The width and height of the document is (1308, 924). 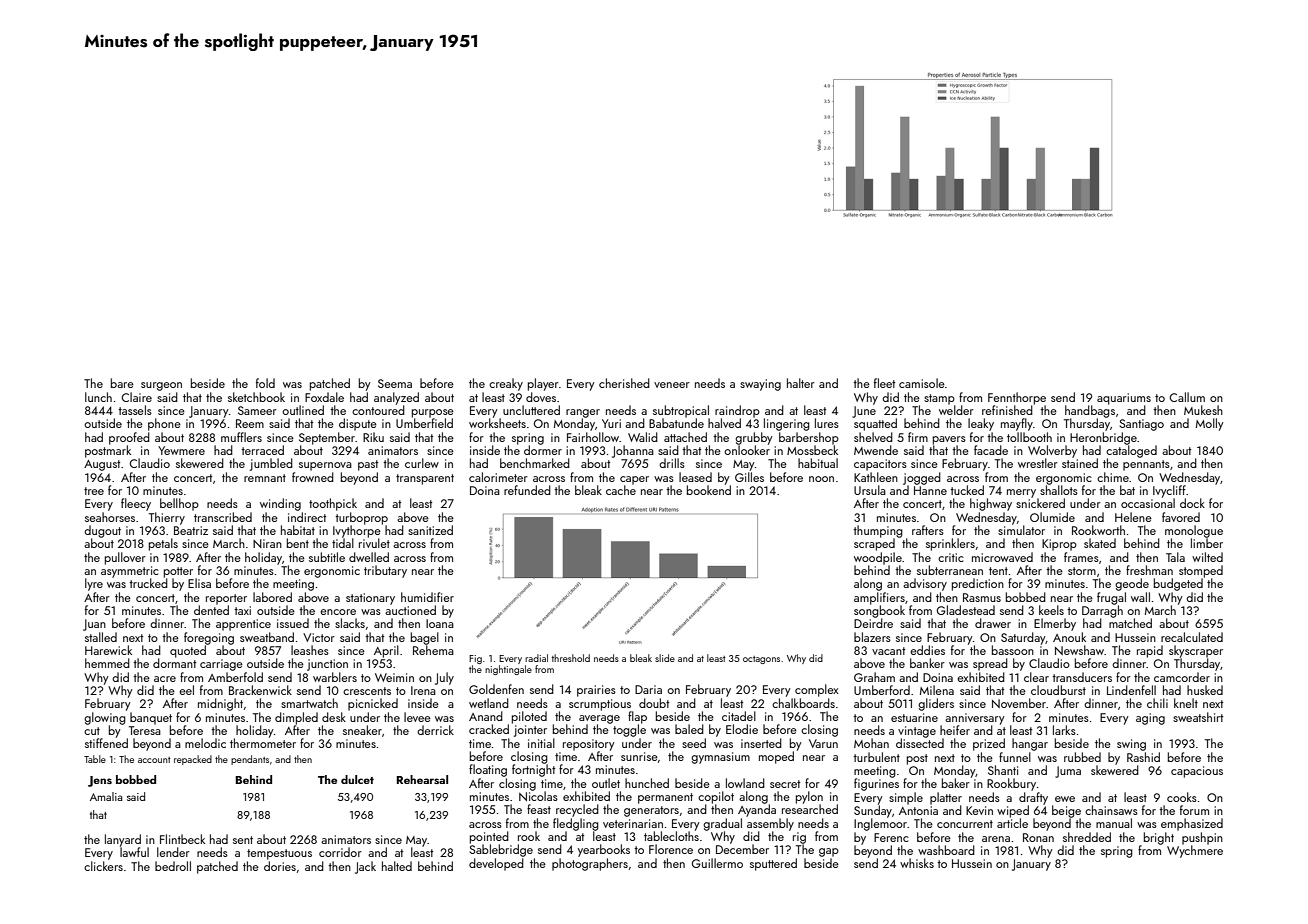 What do you see at coordinates (506, 384) in the document?
I see `creaky` at bounding box center [506, 384].
